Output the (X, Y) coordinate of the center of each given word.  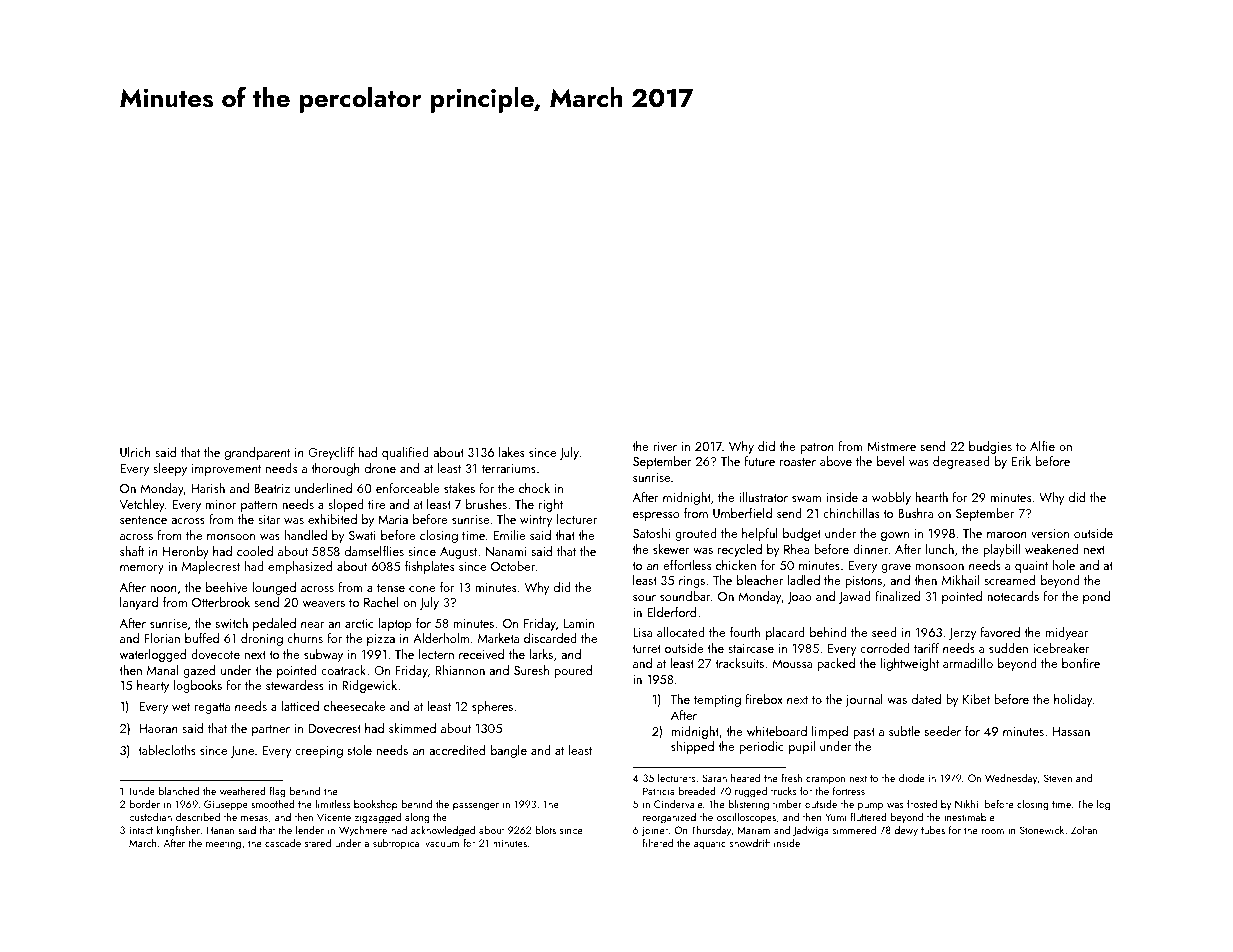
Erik (1021, 461)
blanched (179, 790)
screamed (1009, 580)
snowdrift (750, 842)
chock (534, 488)
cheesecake (355, 706)
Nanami (506, 551)
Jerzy (962, 634)
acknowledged (443, 831)
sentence (143, 520)
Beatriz (272, 488)
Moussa (792, 663)
